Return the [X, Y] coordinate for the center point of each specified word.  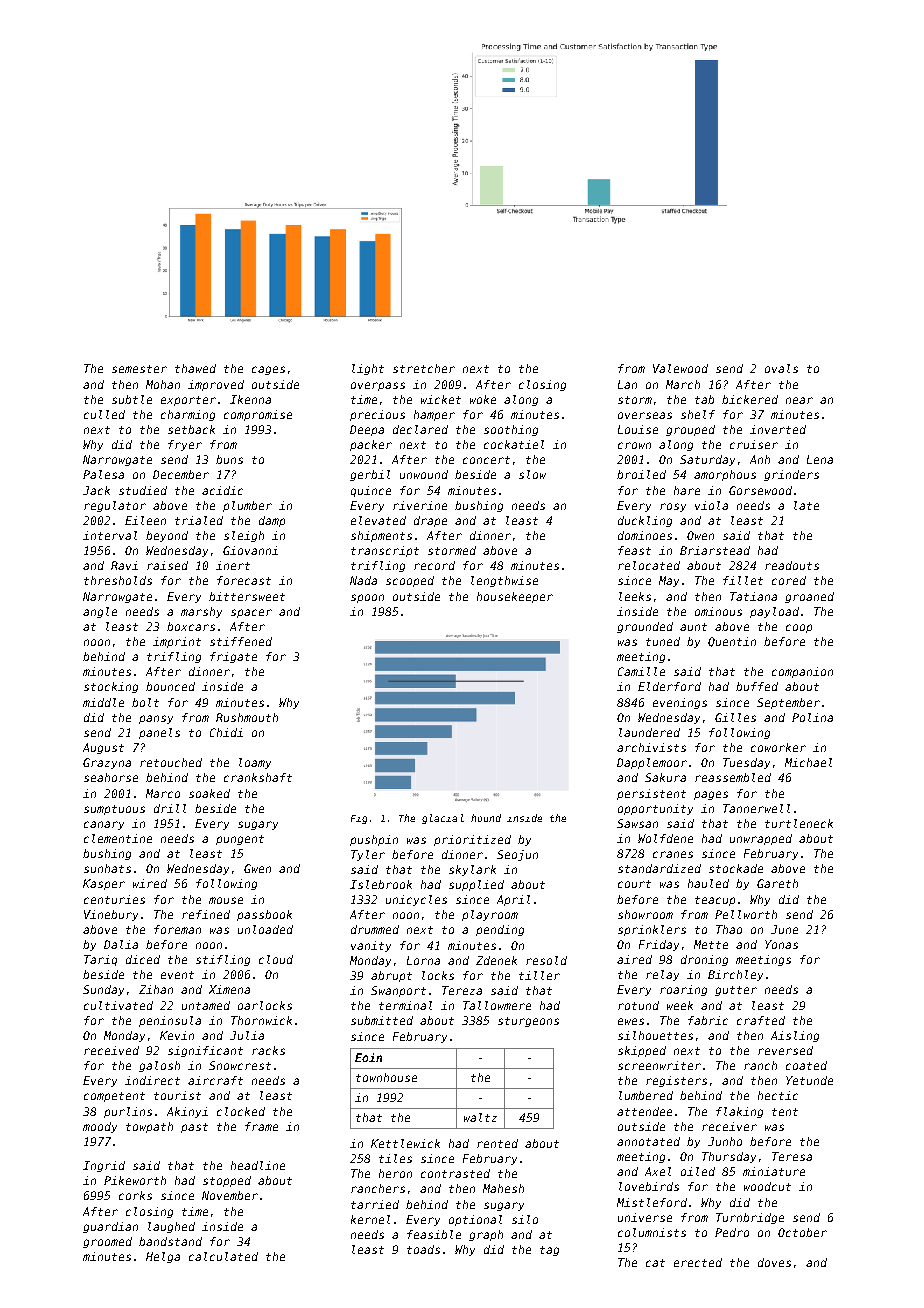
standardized [659, 868]
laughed [171, 1227]
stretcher [424, 368]
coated [806, 1065]
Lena [820, 459]
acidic [222, 490]
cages [268, 370]
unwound [424, 474]
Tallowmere [497, 1005]
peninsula [170, 1021]
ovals [781, 368]
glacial [443, 819]
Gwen [257, 868]
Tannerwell [756, 808]
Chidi [226, 732]
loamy [255, 763]
